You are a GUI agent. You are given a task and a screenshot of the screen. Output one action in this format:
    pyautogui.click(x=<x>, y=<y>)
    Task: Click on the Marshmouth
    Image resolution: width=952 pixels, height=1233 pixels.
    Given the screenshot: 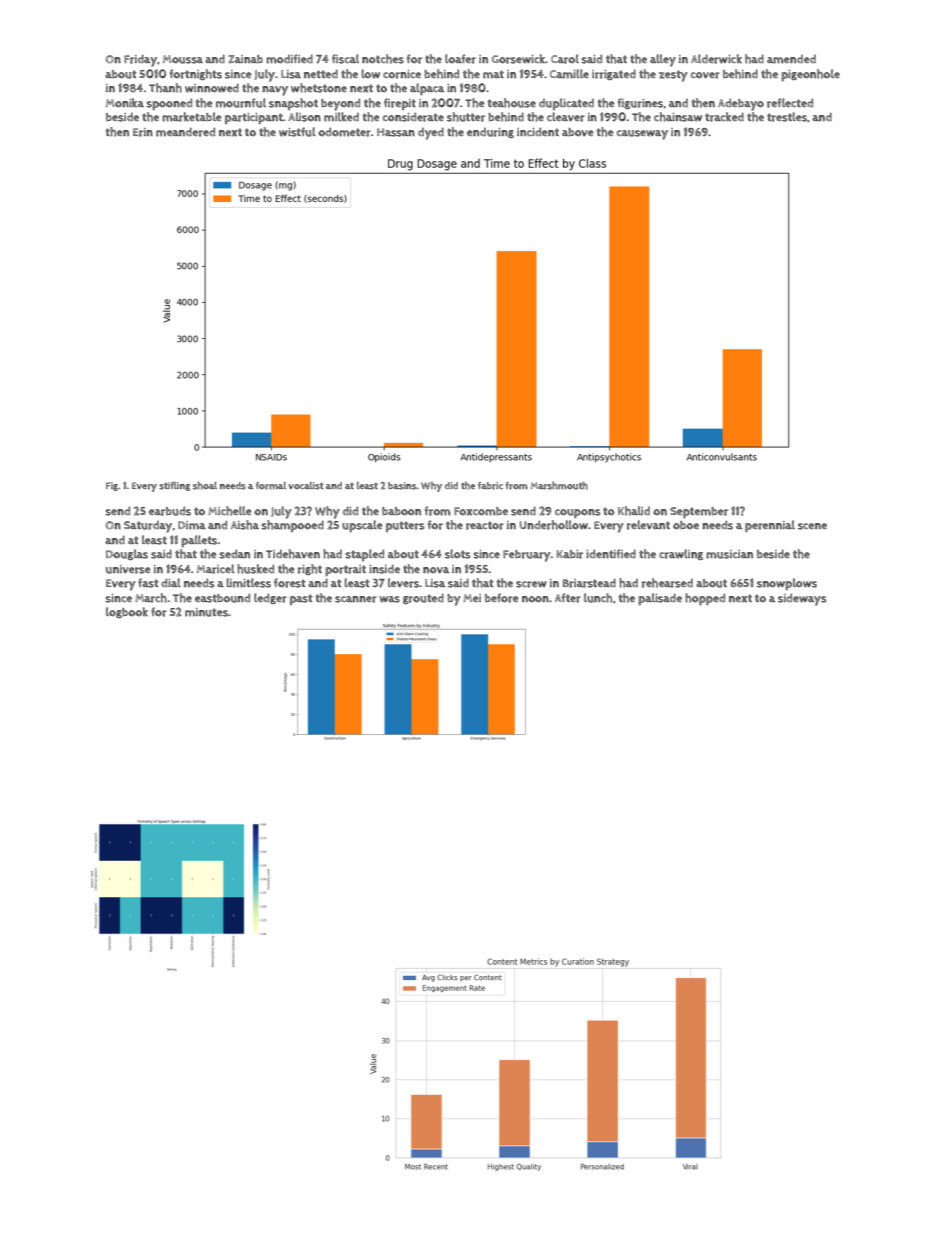 What is the action you would take?
    pyautogui.click(x=559, y=485)
